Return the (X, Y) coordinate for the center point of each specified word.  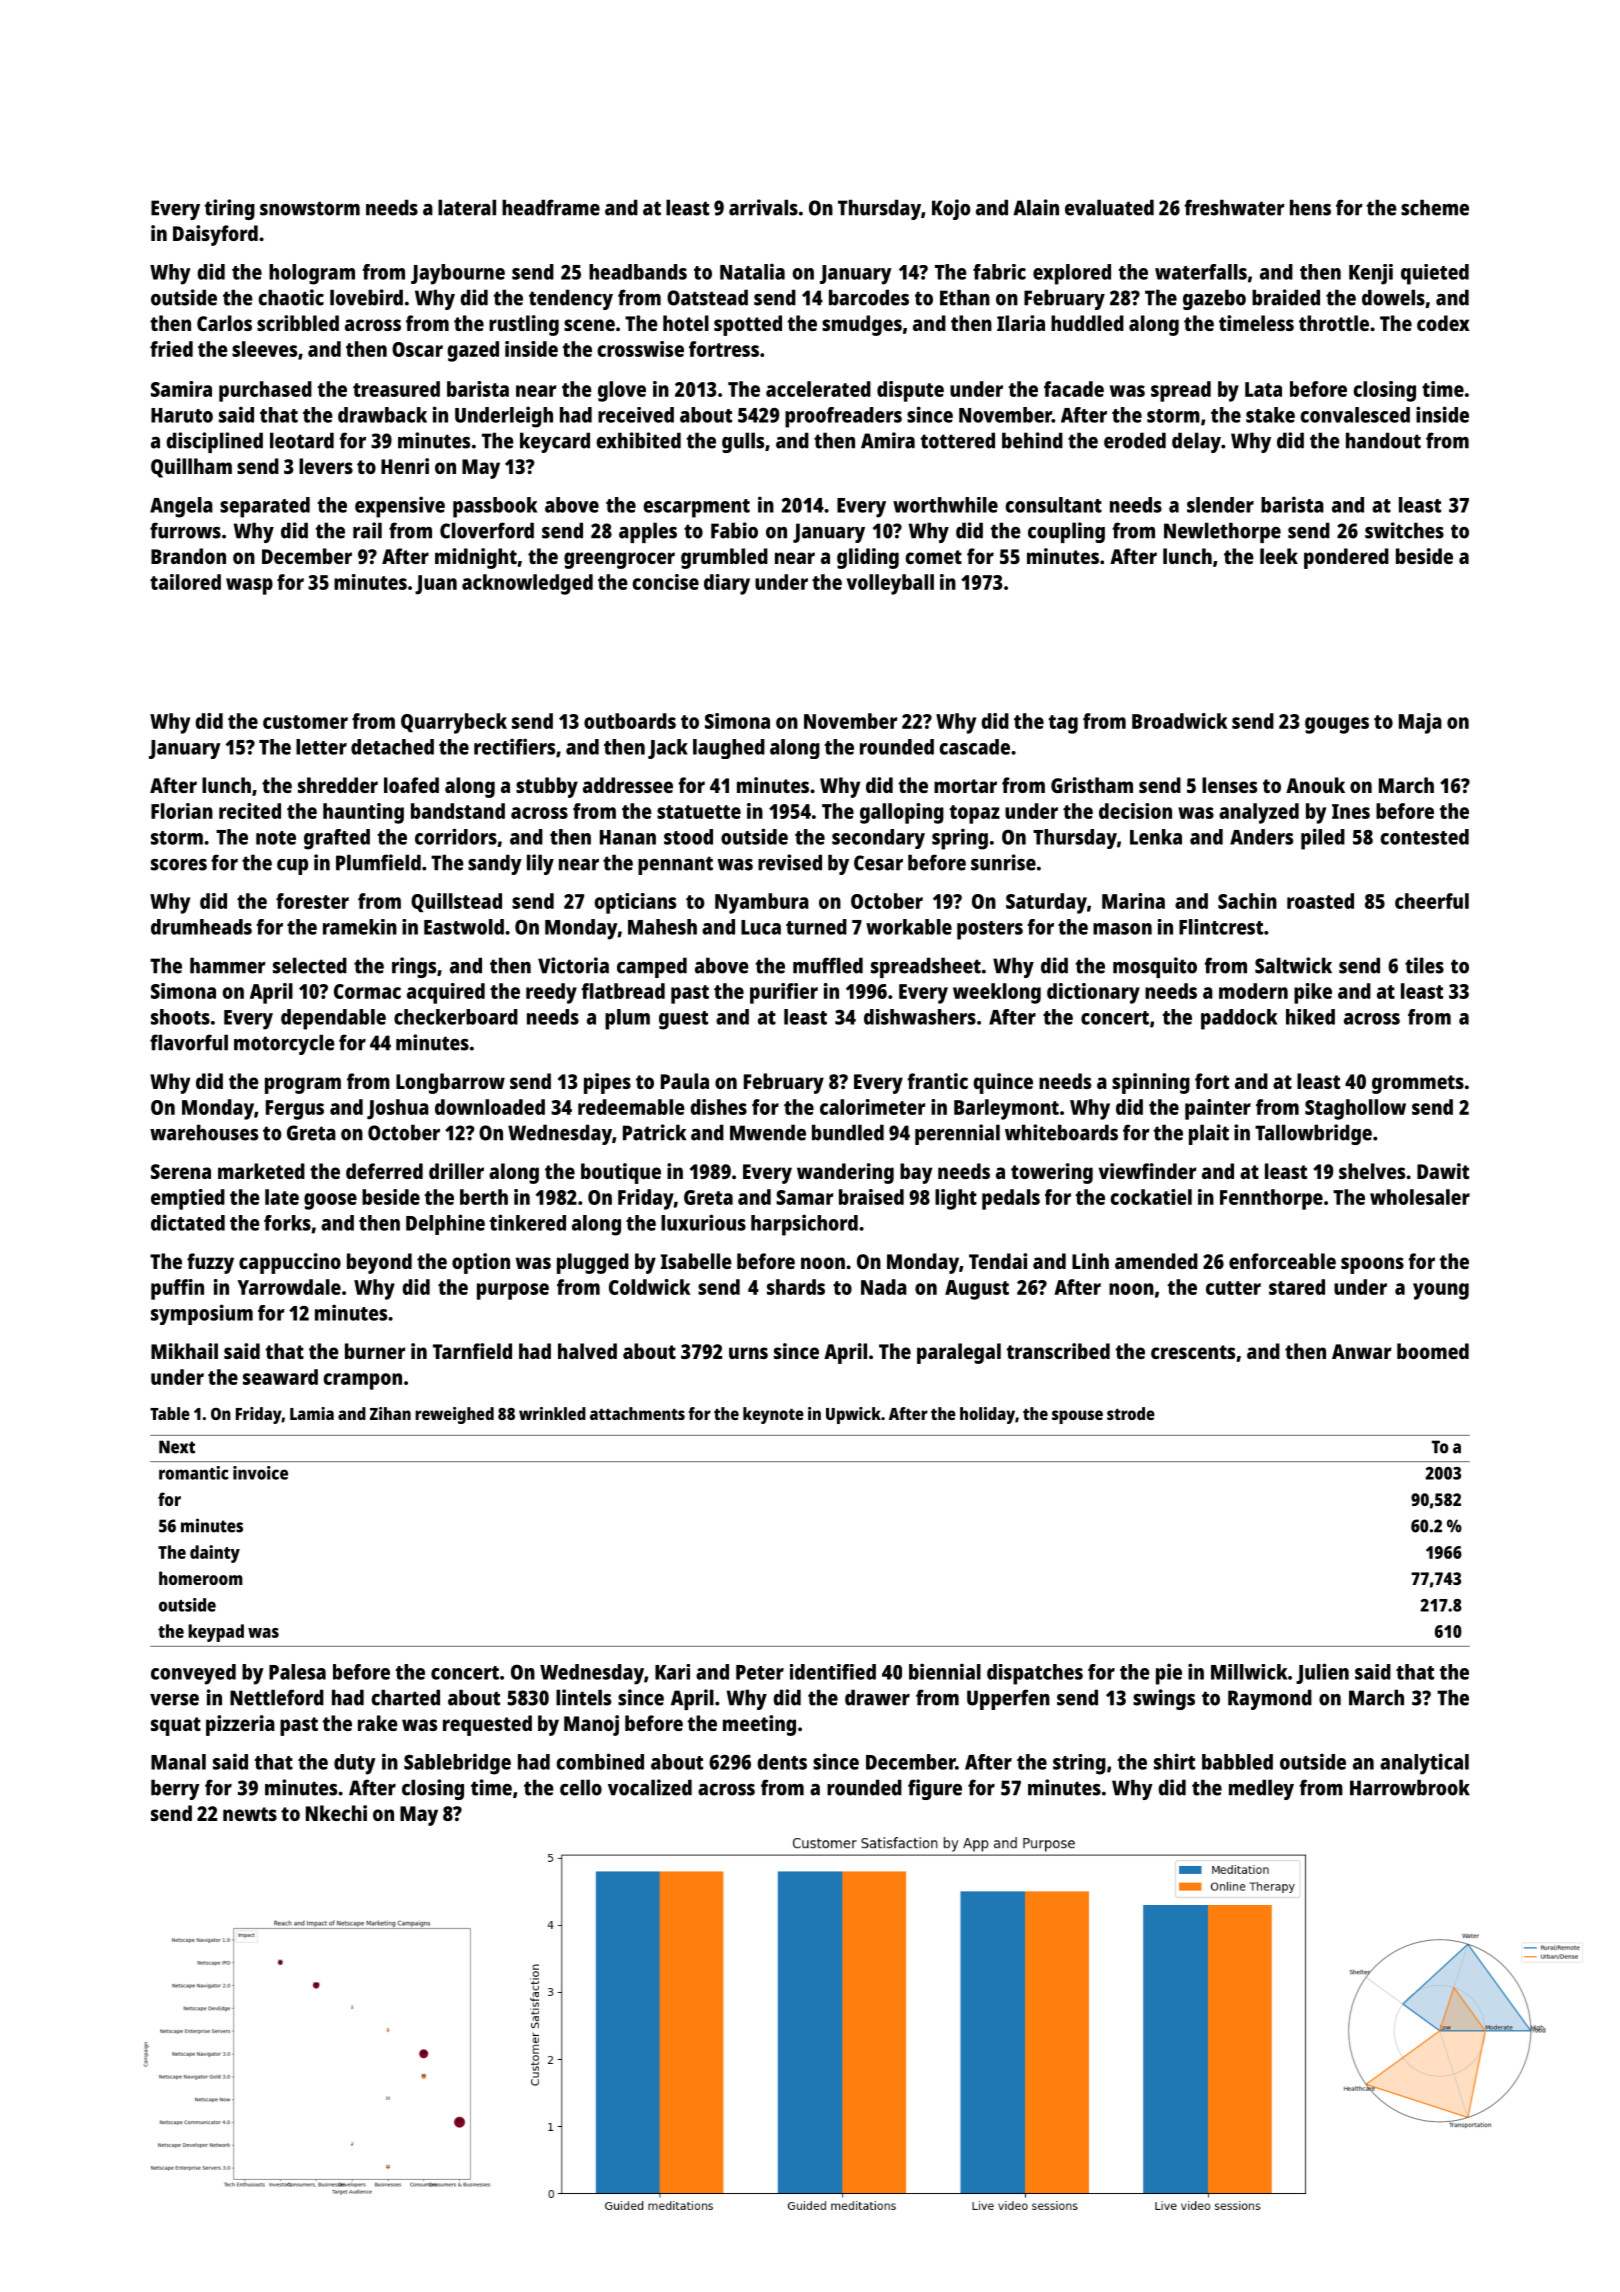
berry (175, 1789)
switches (1404, 530)
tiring (230, 209)
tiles (1424, 965)
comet (933, 557)
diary (727, 584)
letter (321, 747)
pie (1169, 1674)
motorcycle (284, 1044)
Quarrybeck (454, 723)
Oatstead (707, 297)
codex (1443, 323)
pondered (1346, 558)
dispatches (1035, 1674)
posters (990, 930)
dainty (215, 1554)
